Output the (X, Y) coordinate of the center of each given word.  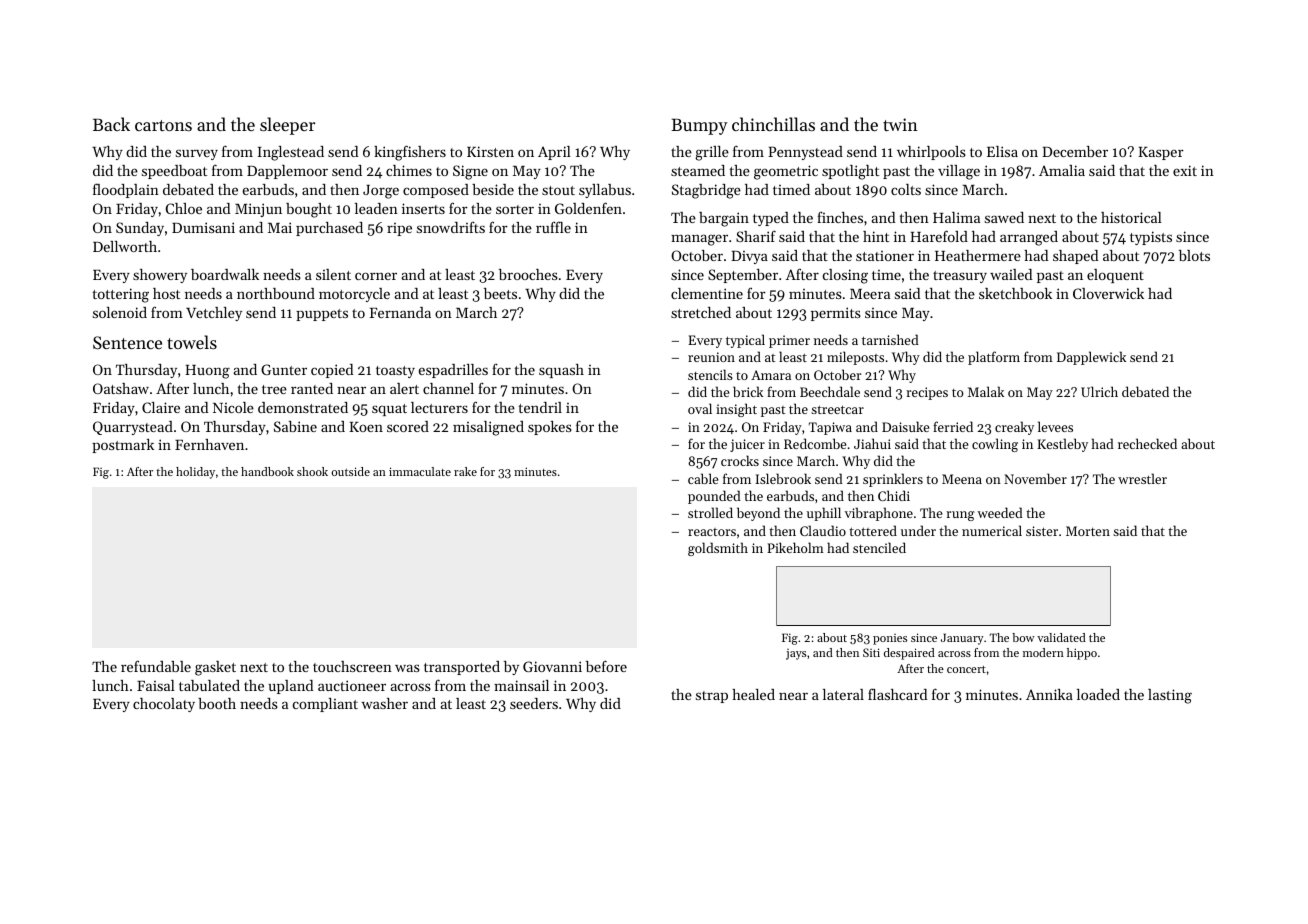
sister (1042, 531)
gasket (215, 668)
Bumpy (699, 126)
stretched (701, 312)
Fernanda (400, 312)
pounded (714, 497)
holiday (195, 473)
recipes (927, 393)
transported (462, 668)
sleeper (287, 126)
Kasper (1161, 153)
